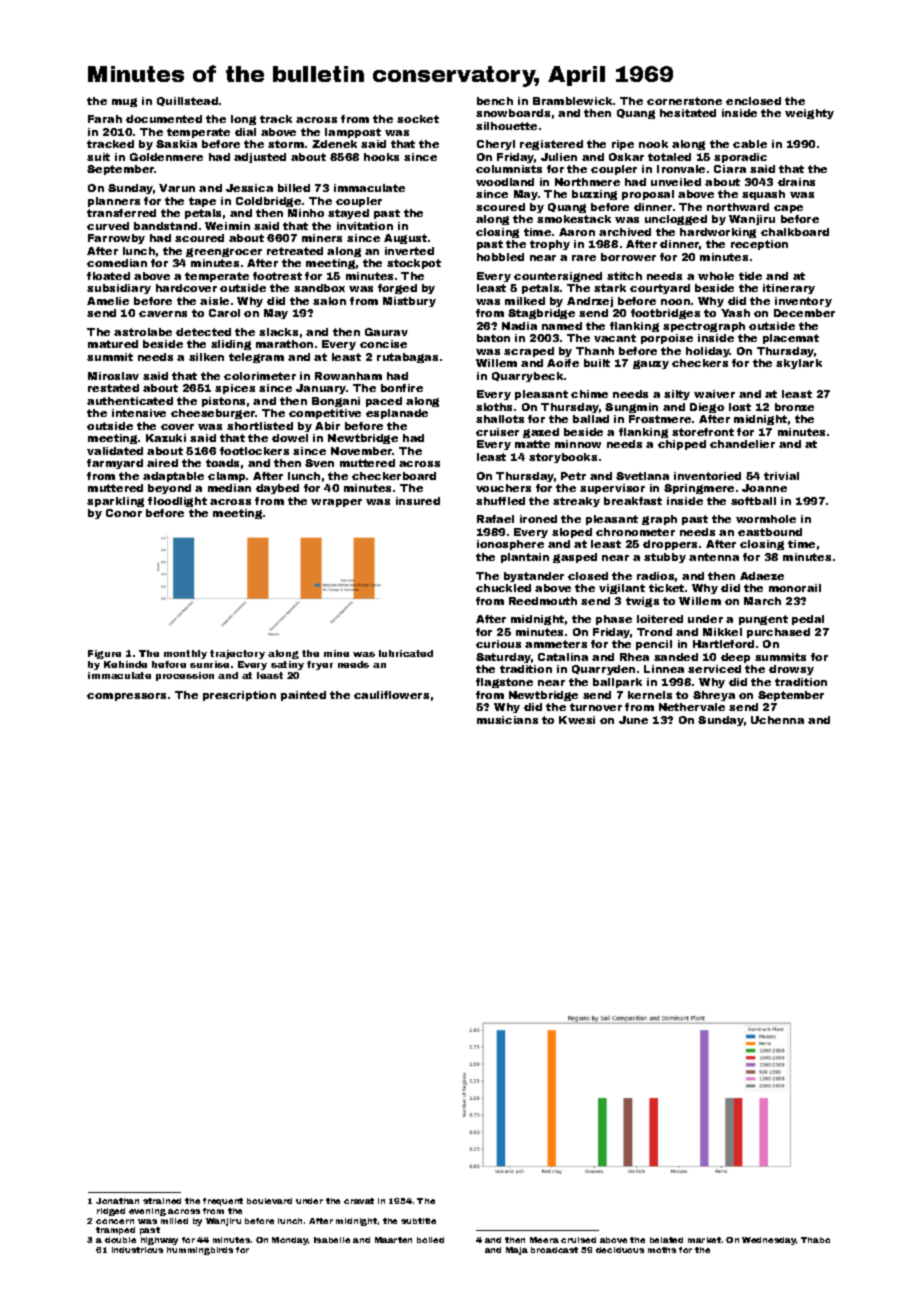  I want to click on cauliflowers, so click(391, 695).
